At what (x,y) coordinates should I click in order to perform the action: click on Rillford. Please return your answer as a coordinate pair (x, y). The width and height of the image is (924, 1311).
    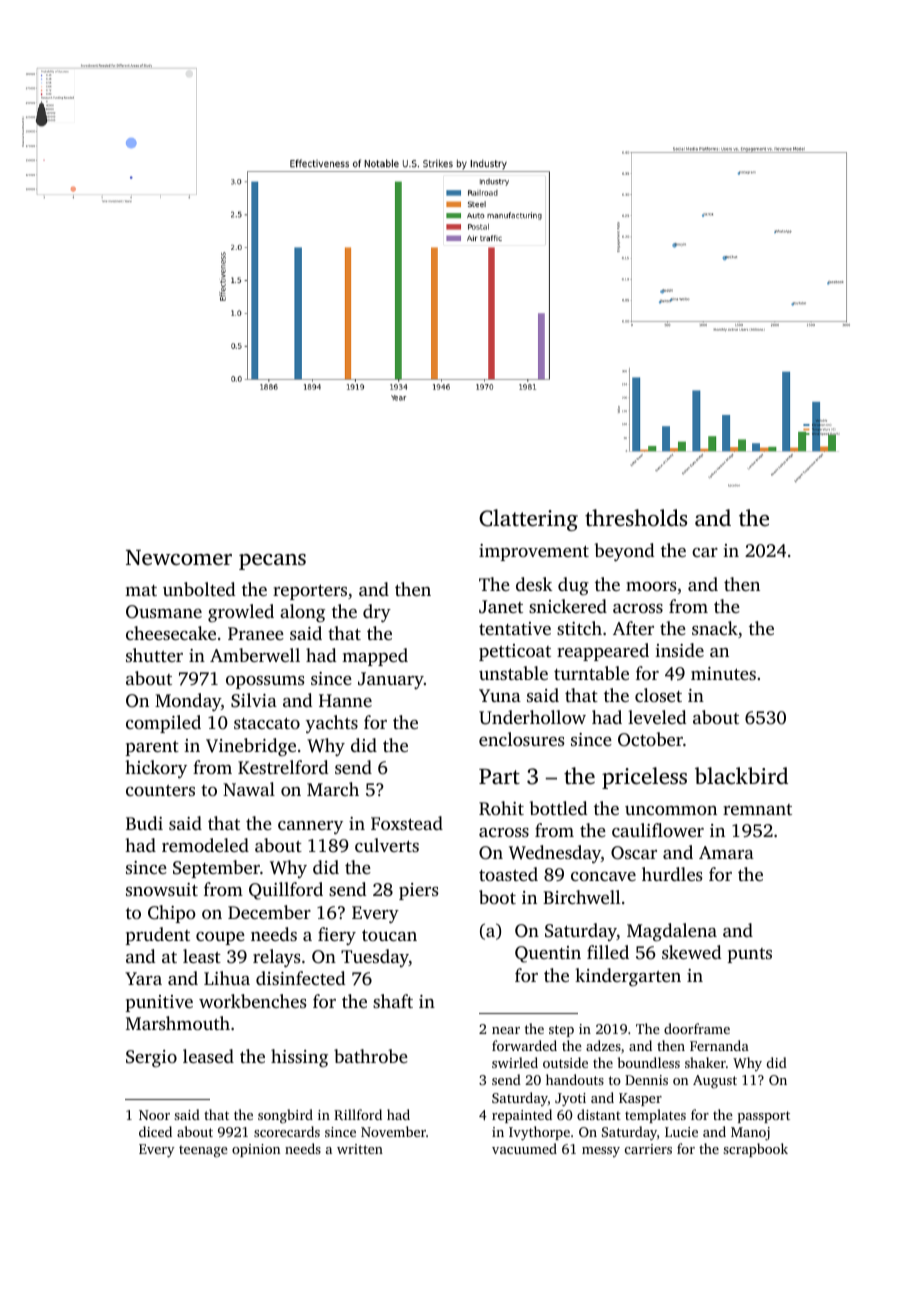
    Looking at the image, I should click on (358, 1114).
